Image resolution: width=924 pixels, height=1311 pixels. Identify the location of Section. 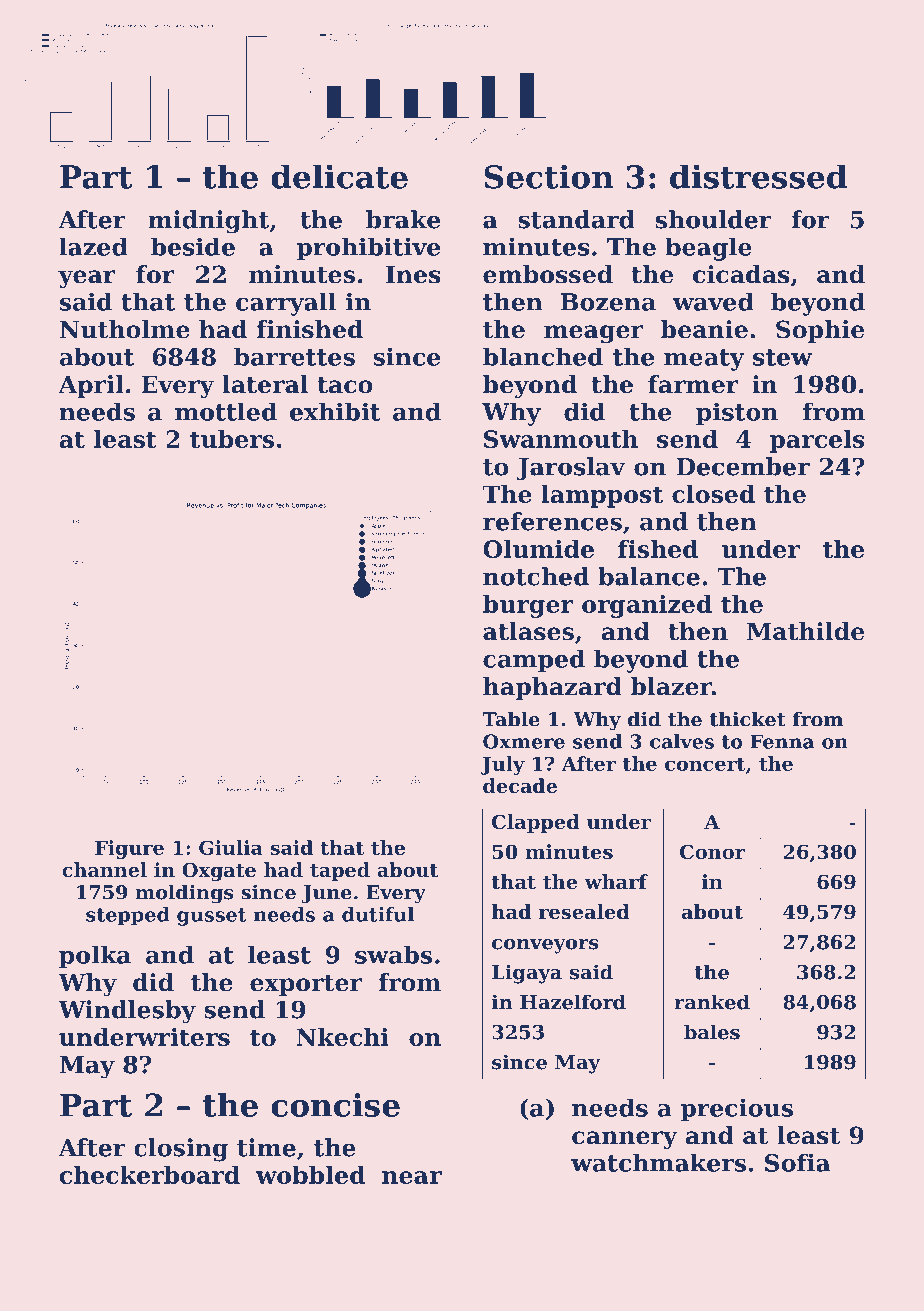
(549, 176).
